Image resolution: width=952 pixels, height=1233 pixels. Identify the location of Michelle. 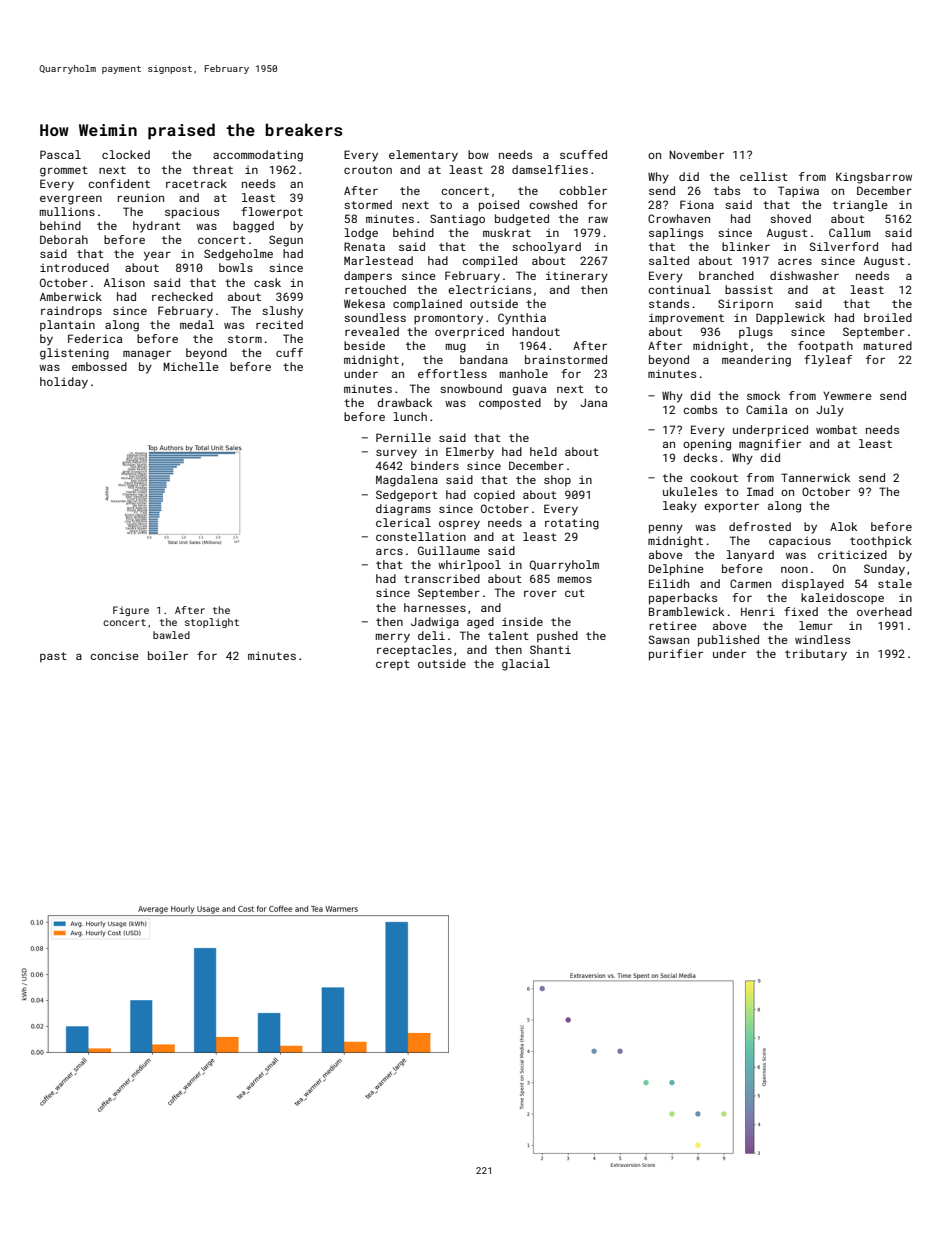
(191, 366).
